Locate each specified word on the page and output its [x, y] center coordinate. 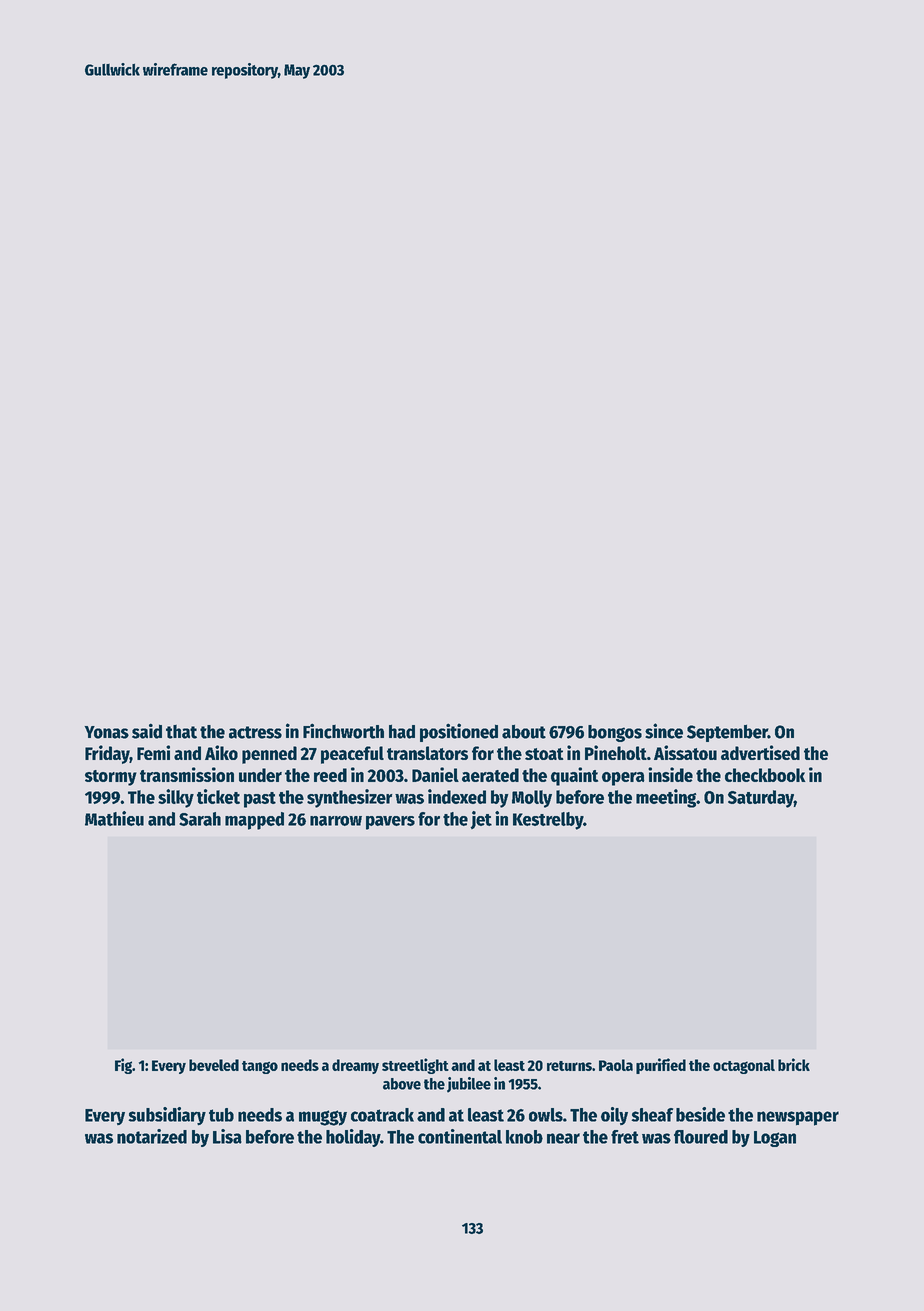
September [727, 733]
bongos [615, 733]
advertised [760, 752]
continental [460, 1136]
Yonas [106, 732]
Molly [532, 799]
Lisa [227, 1136]
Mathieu [114, 818]
